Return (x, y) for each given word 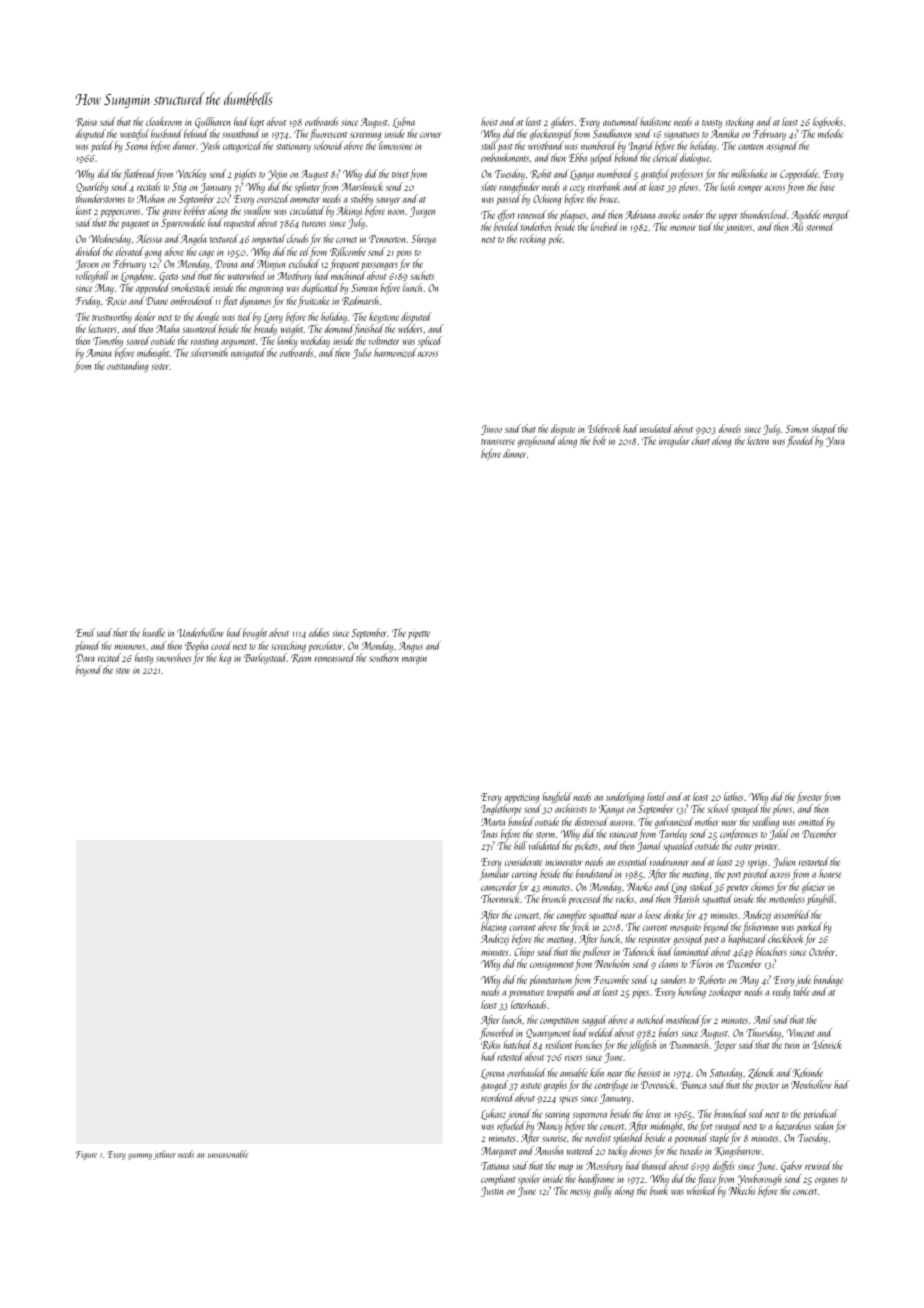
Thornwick (501, 898)
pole (555, 239)
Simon (797, 429)
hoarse (830, 873)
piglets (245, 174)
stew (122, 671)
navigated (248, 353)
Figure (86, 1155)
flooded (800, 441)
